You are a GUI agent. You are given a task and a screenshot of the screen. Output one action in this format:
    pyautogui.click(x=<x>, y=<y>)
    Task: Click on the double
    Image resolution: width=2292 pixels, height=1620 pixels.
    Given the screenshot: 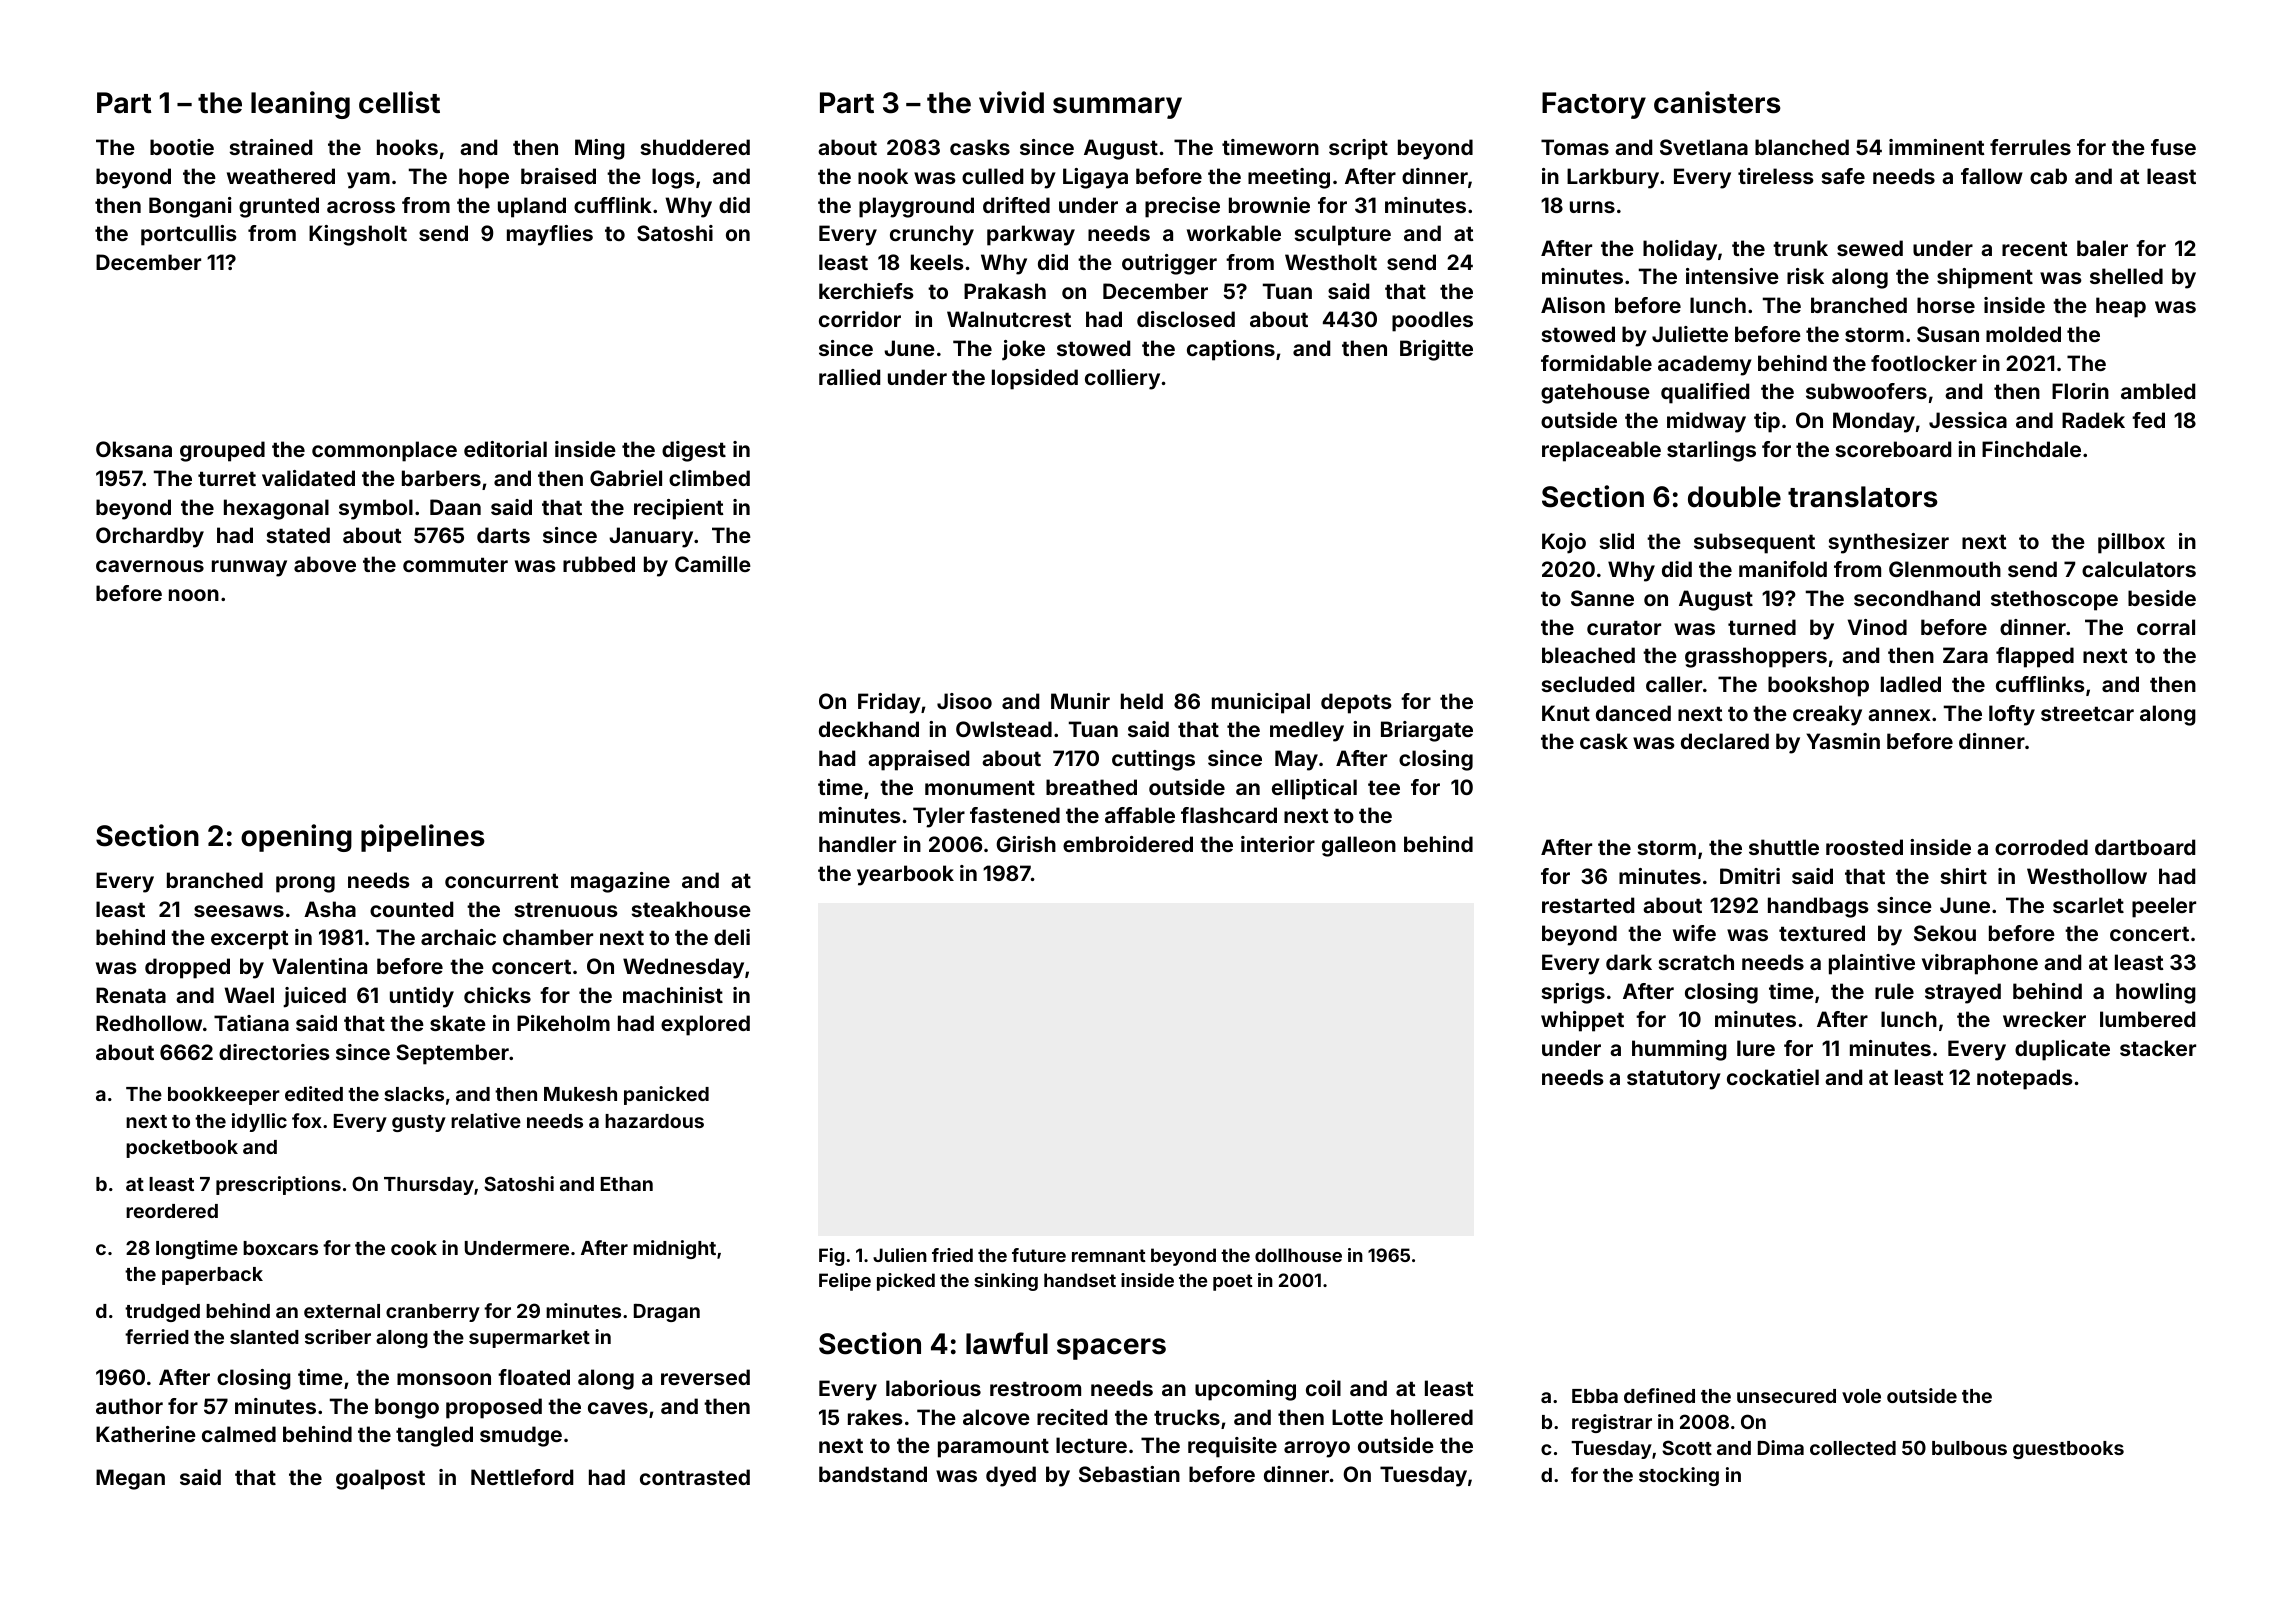 What is the action you would take?
    pyautogui.click(x=1734, y=497)
